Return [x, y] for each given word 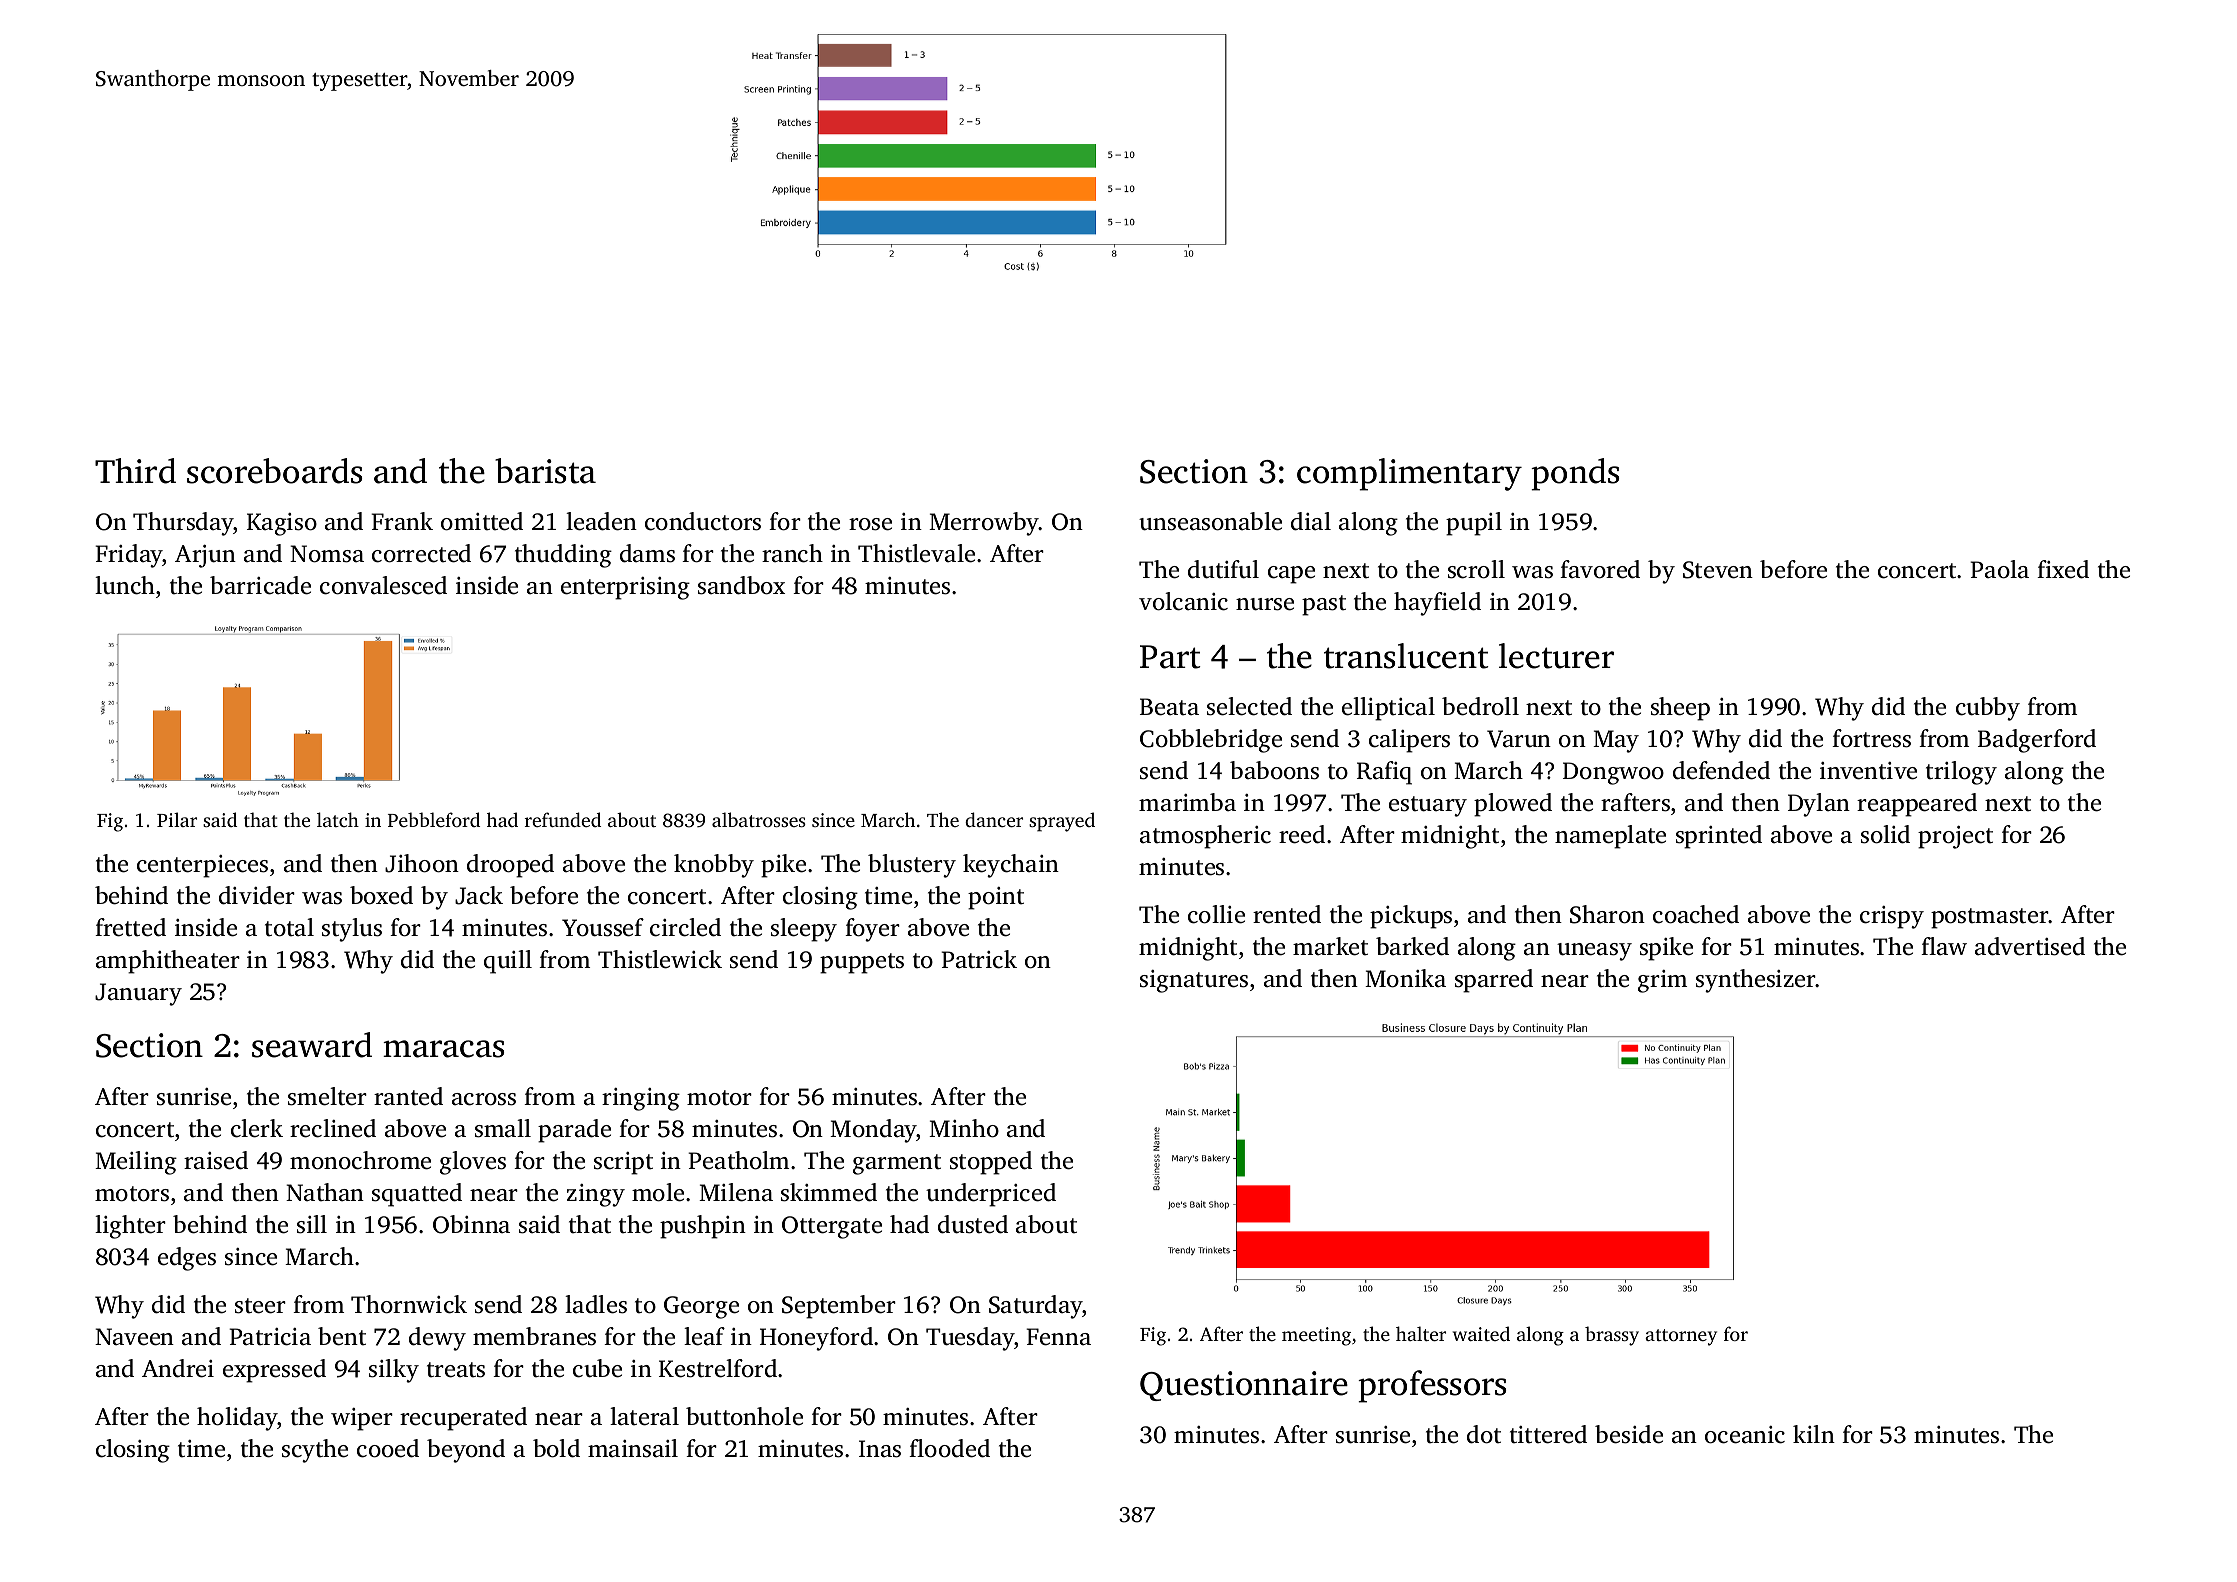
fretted [130, 927]
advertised [2030, 946]
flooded [949, 1448]
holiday [237, 1419]
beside [1629, 1434]
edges [187, 1259]
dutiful [1223, 569]
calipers [1409, 741]
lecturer [1556, 656]
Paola [1999, 569]
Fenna [1058, 1337]
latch [338, 819]
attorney [1681, 1337]
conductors [703, 521]
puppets [862, 963]
